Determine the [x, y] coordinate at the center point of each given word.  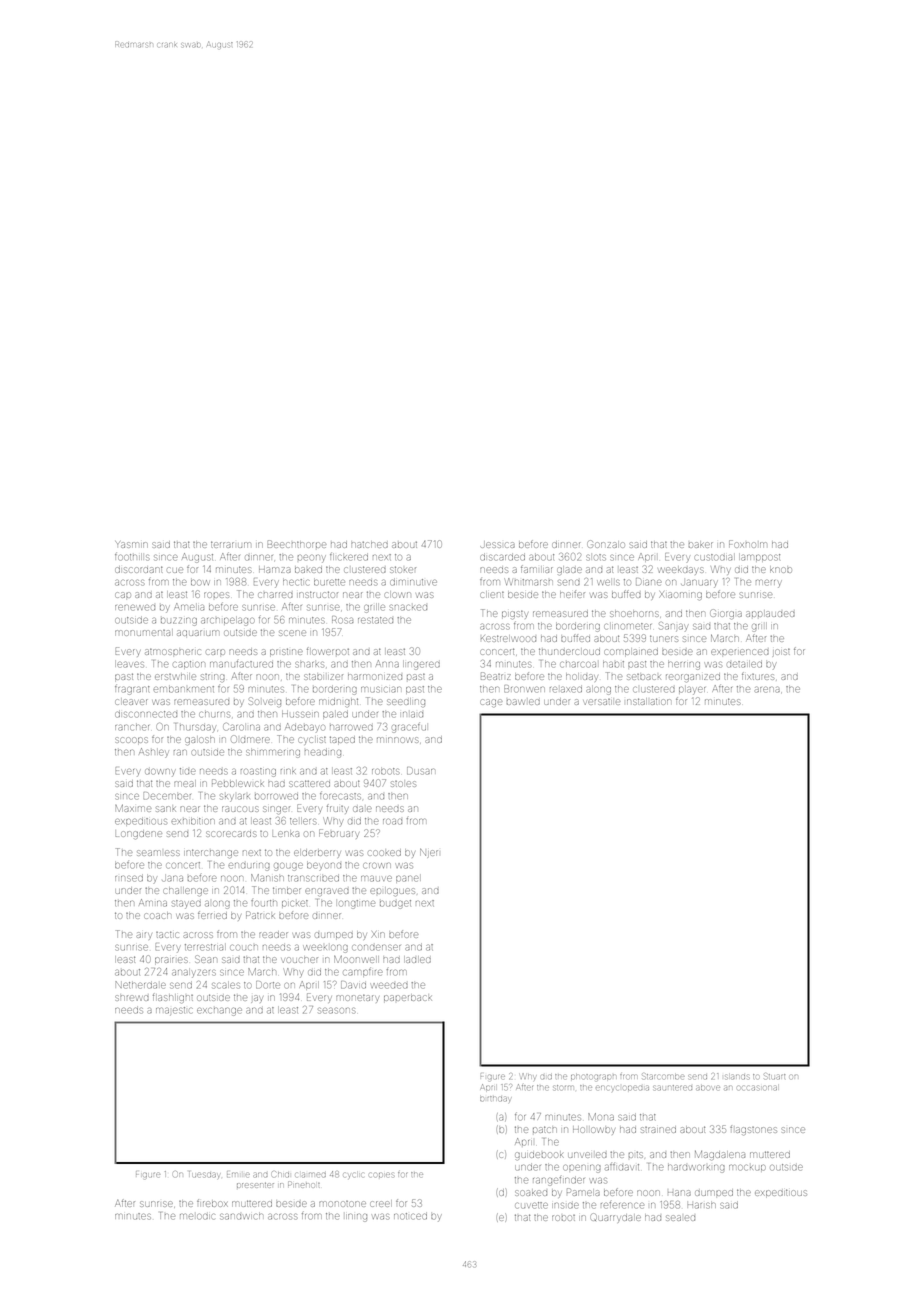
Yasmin [131, 544]
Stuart [774, 1076]
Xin [378, 935]
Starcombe [663, 1076]
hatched [369, 544]
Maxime [133, 808]
